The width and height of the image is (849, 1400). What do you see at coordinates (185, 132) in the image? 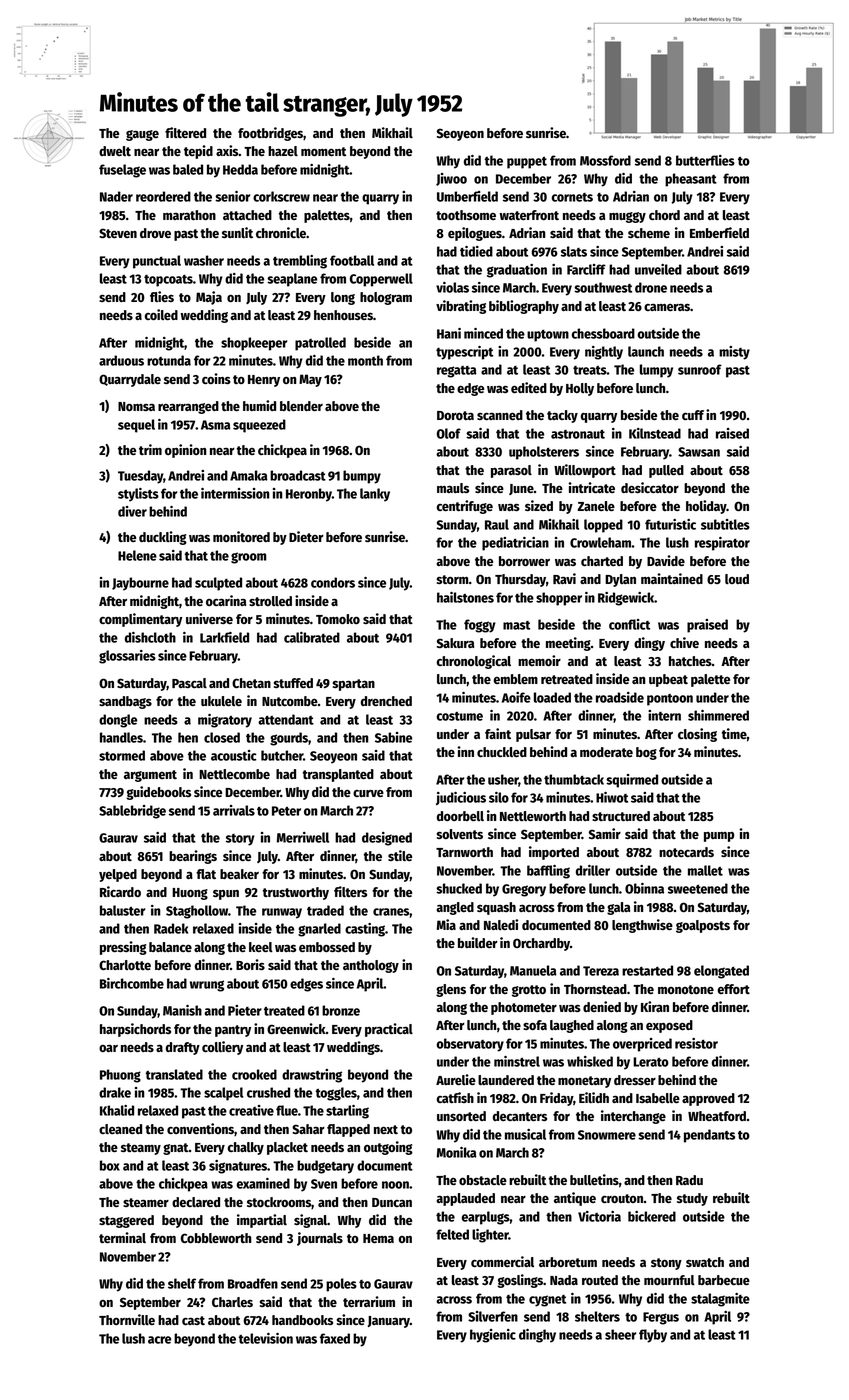
I see `filtered` at bounding box center [185, 132].
